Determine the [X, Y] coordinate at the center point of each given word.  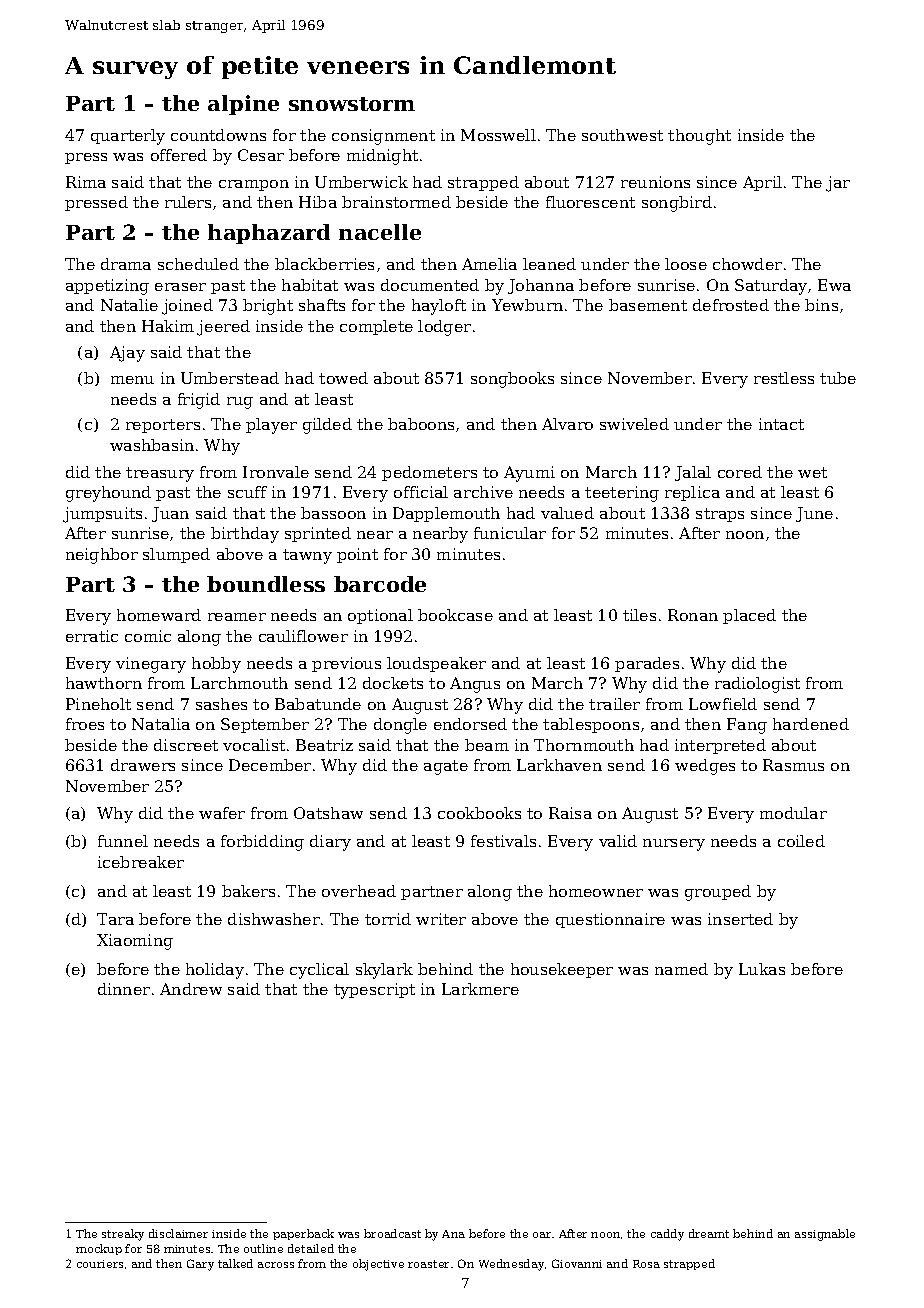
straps [720, 515]
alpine [243, 105]
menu [132, 380]
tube [838, 378]
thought [699, 137]
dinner [124, 989]
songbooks [512, 380]
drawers [143, 765]
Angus [475, 685]
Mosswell [498, 135]
